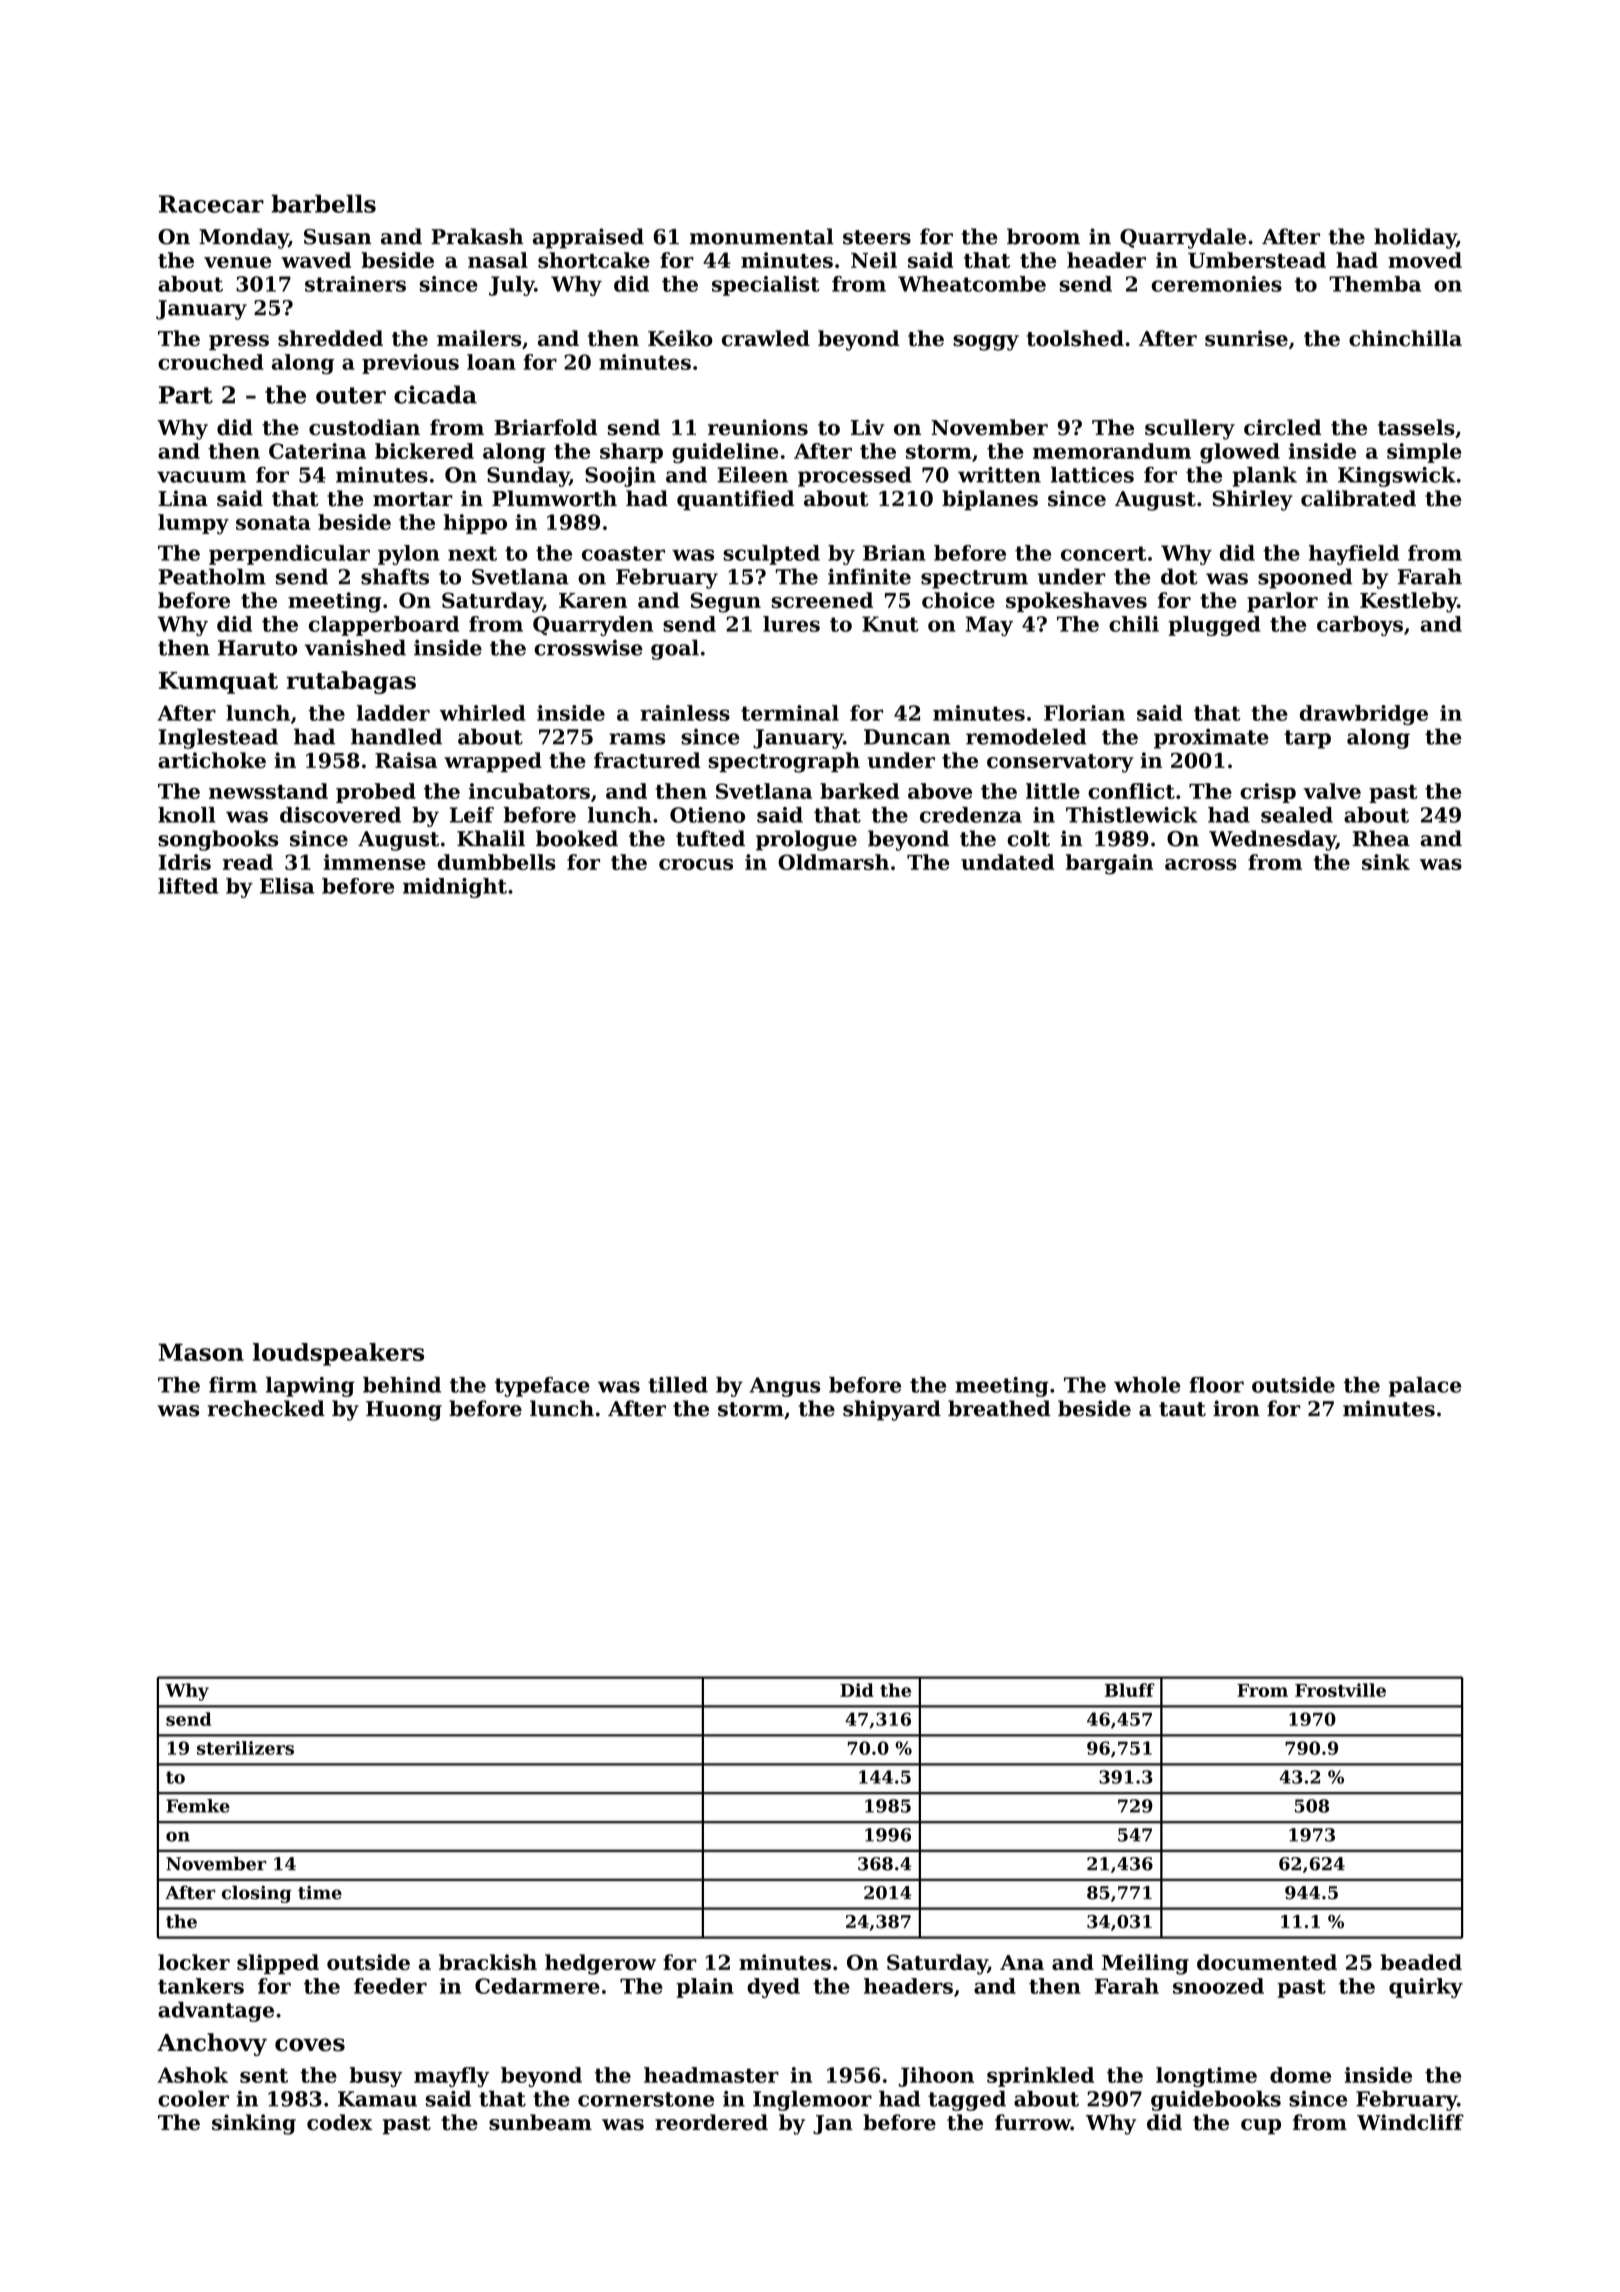 The width and height of the screenshot is (1620, 2292). Describe the element at coordinates (1076, 602) in the screenshot. I see `spokeshaves` at that location.
